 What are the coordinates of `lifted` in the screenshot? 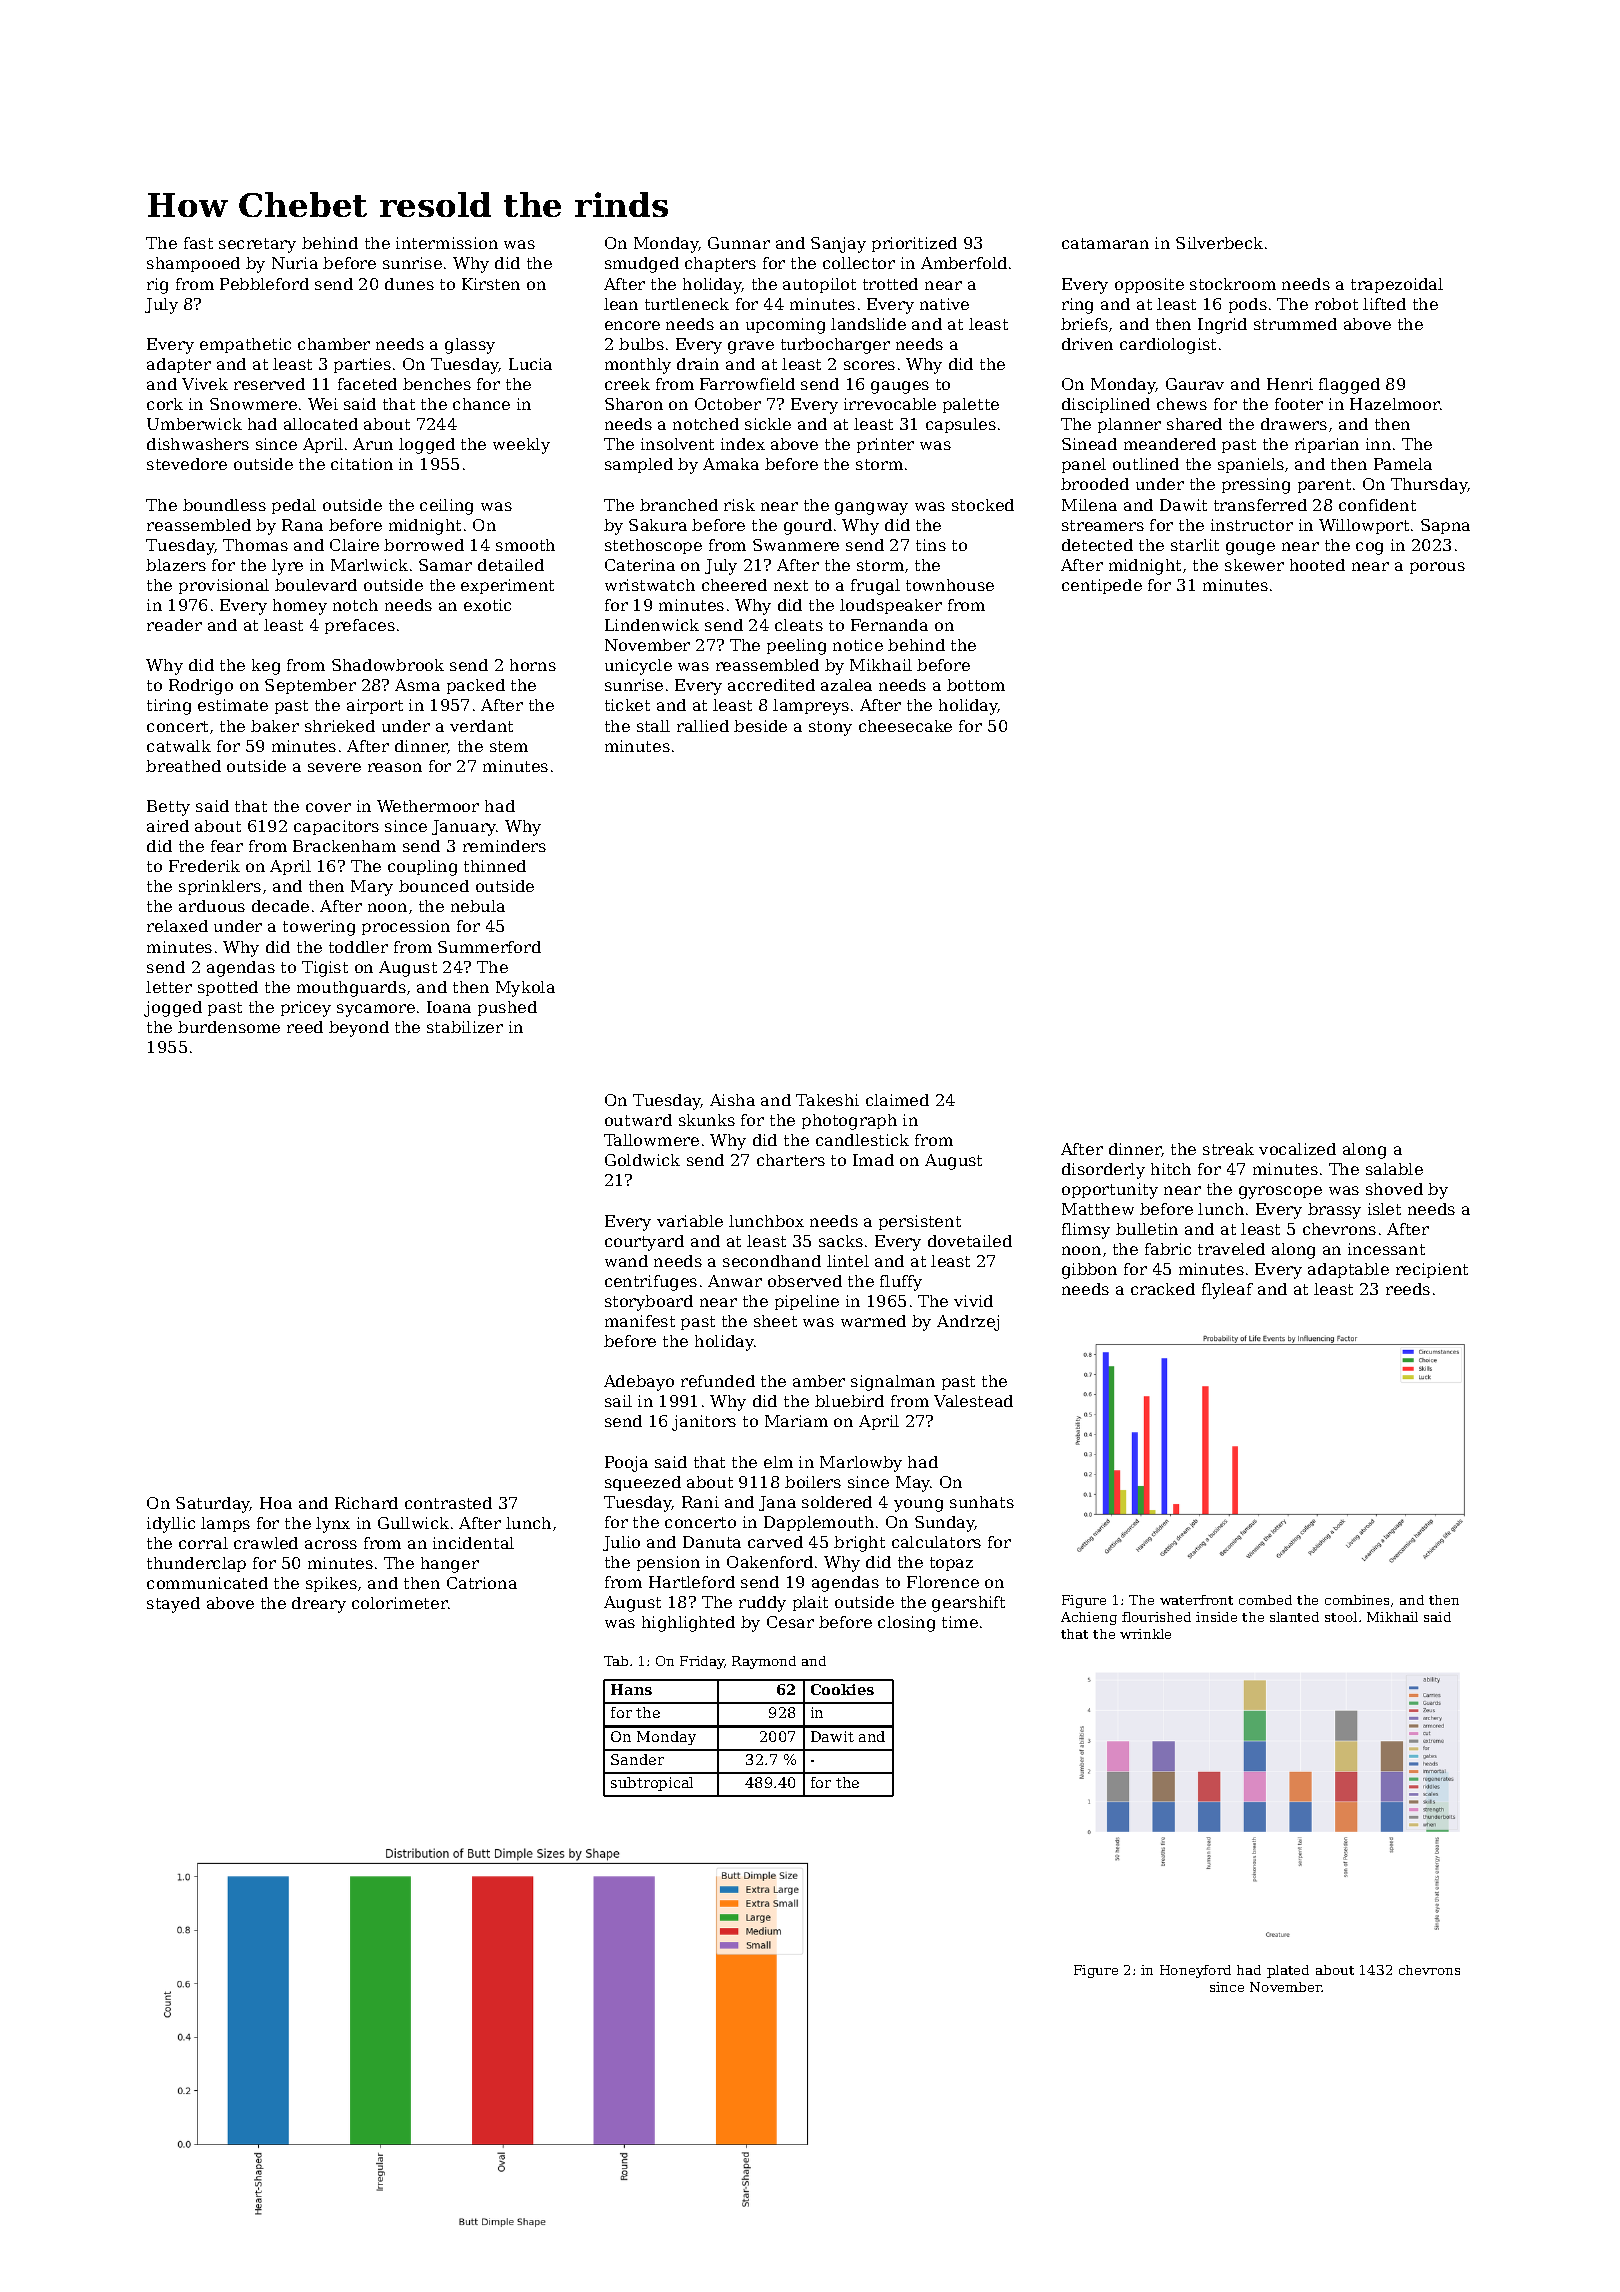 It's located at (1384, 304).
